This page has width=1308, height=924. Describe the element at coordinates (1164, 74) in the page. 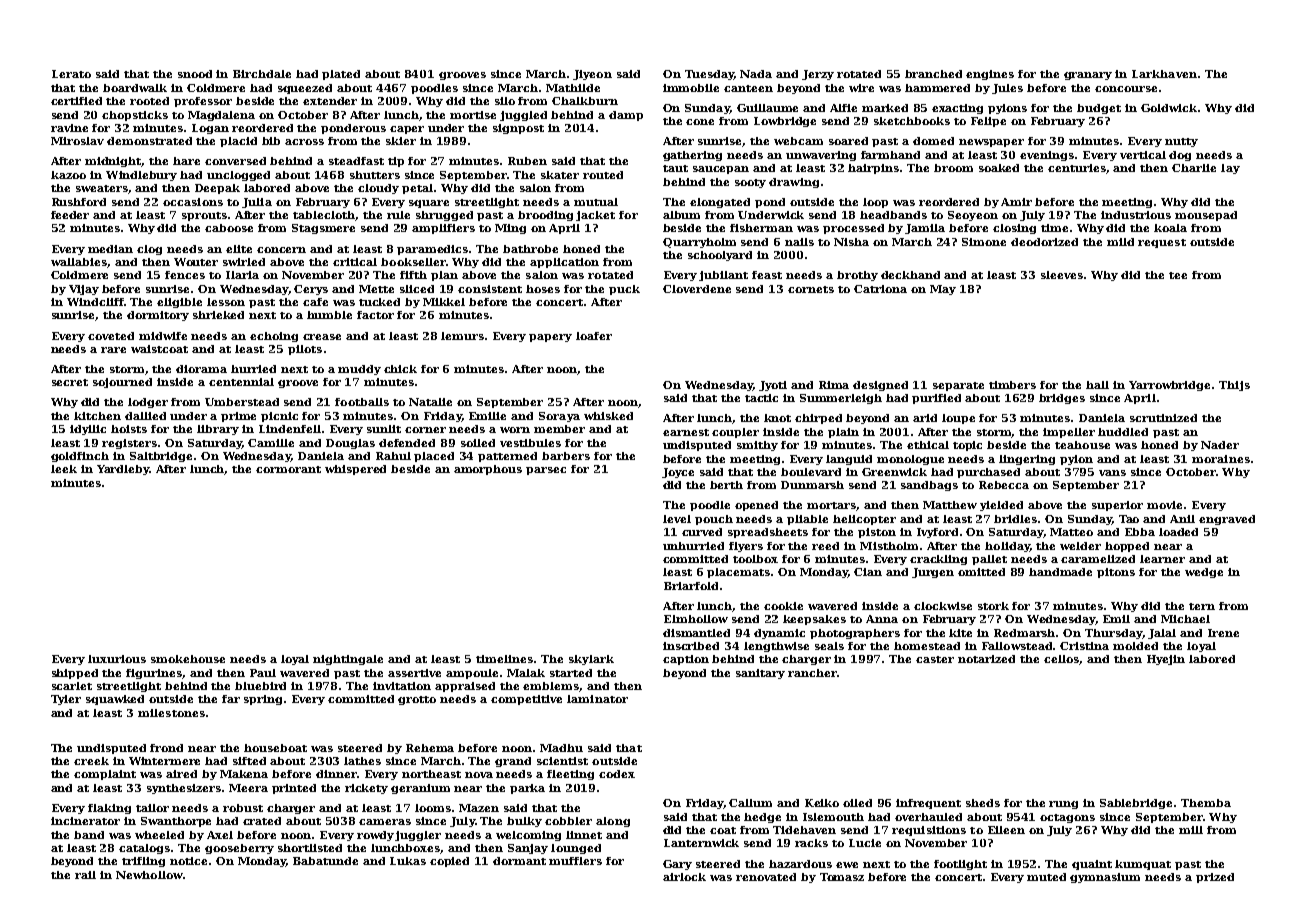

I see `Larkhaven` at that location.
